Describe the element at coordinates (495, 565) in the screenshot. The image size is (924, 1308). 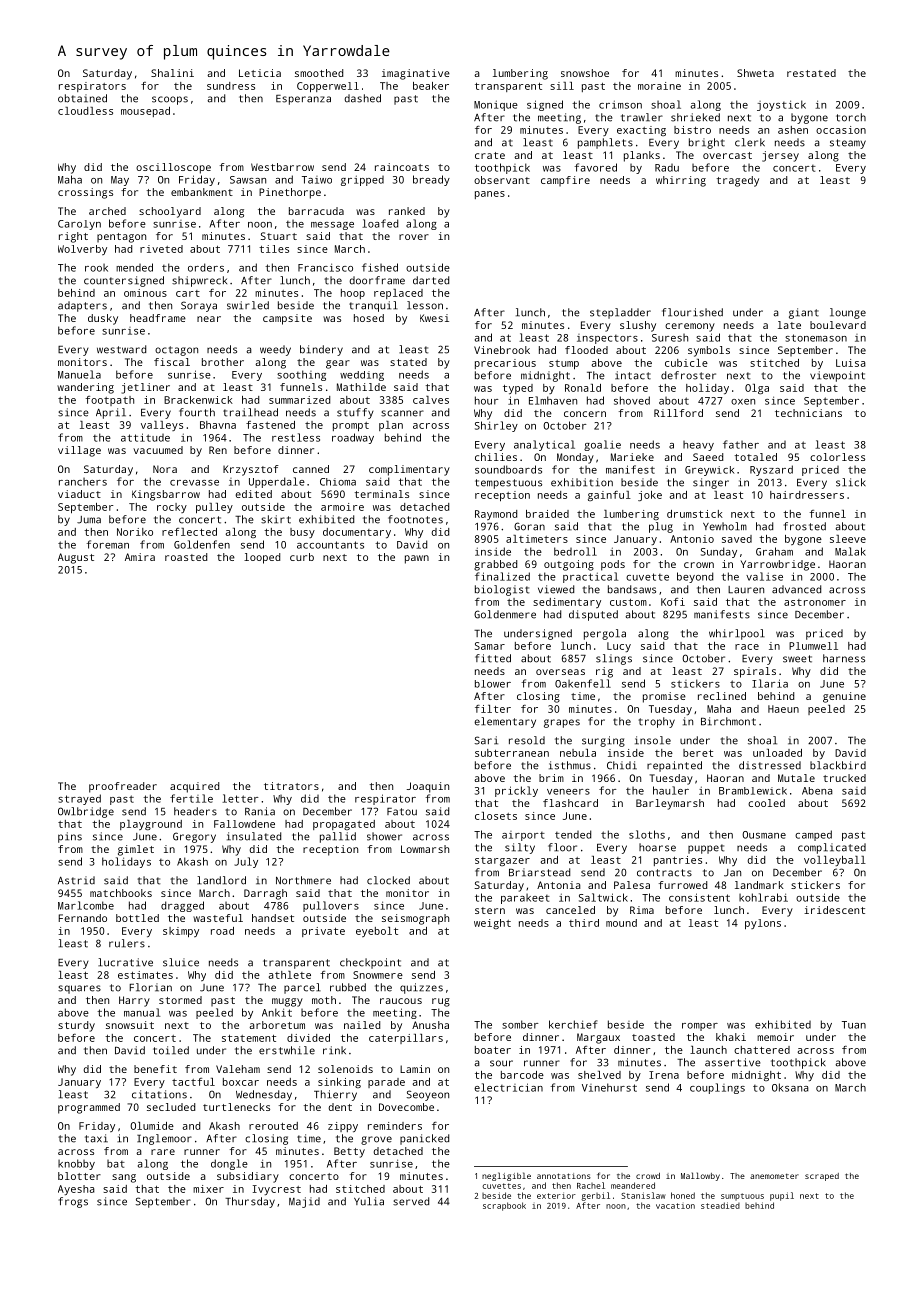
I see `grabbed` at that location.
